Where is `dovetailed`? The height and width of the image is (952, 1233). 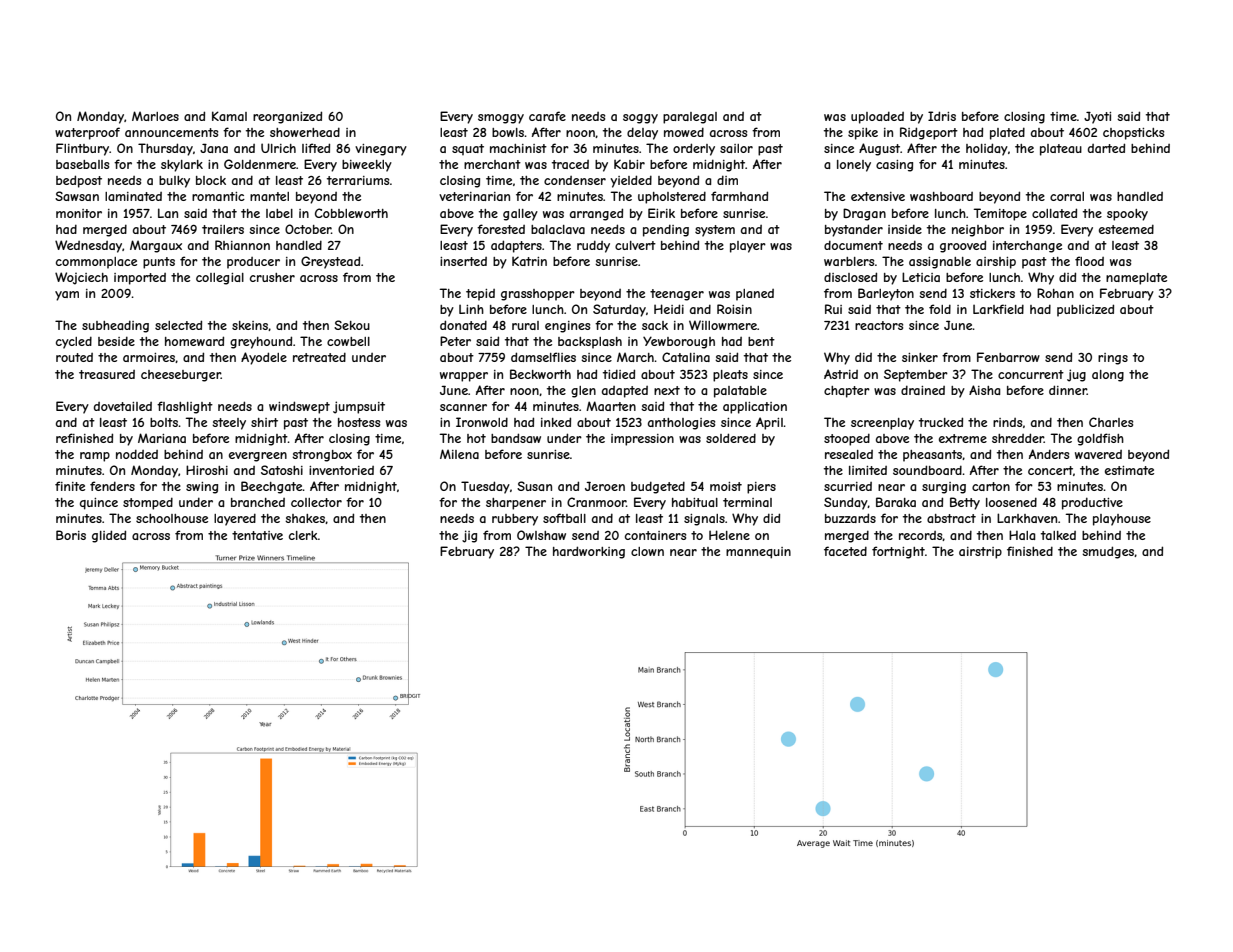
dovetailed is located at coordinates (123, 406).
